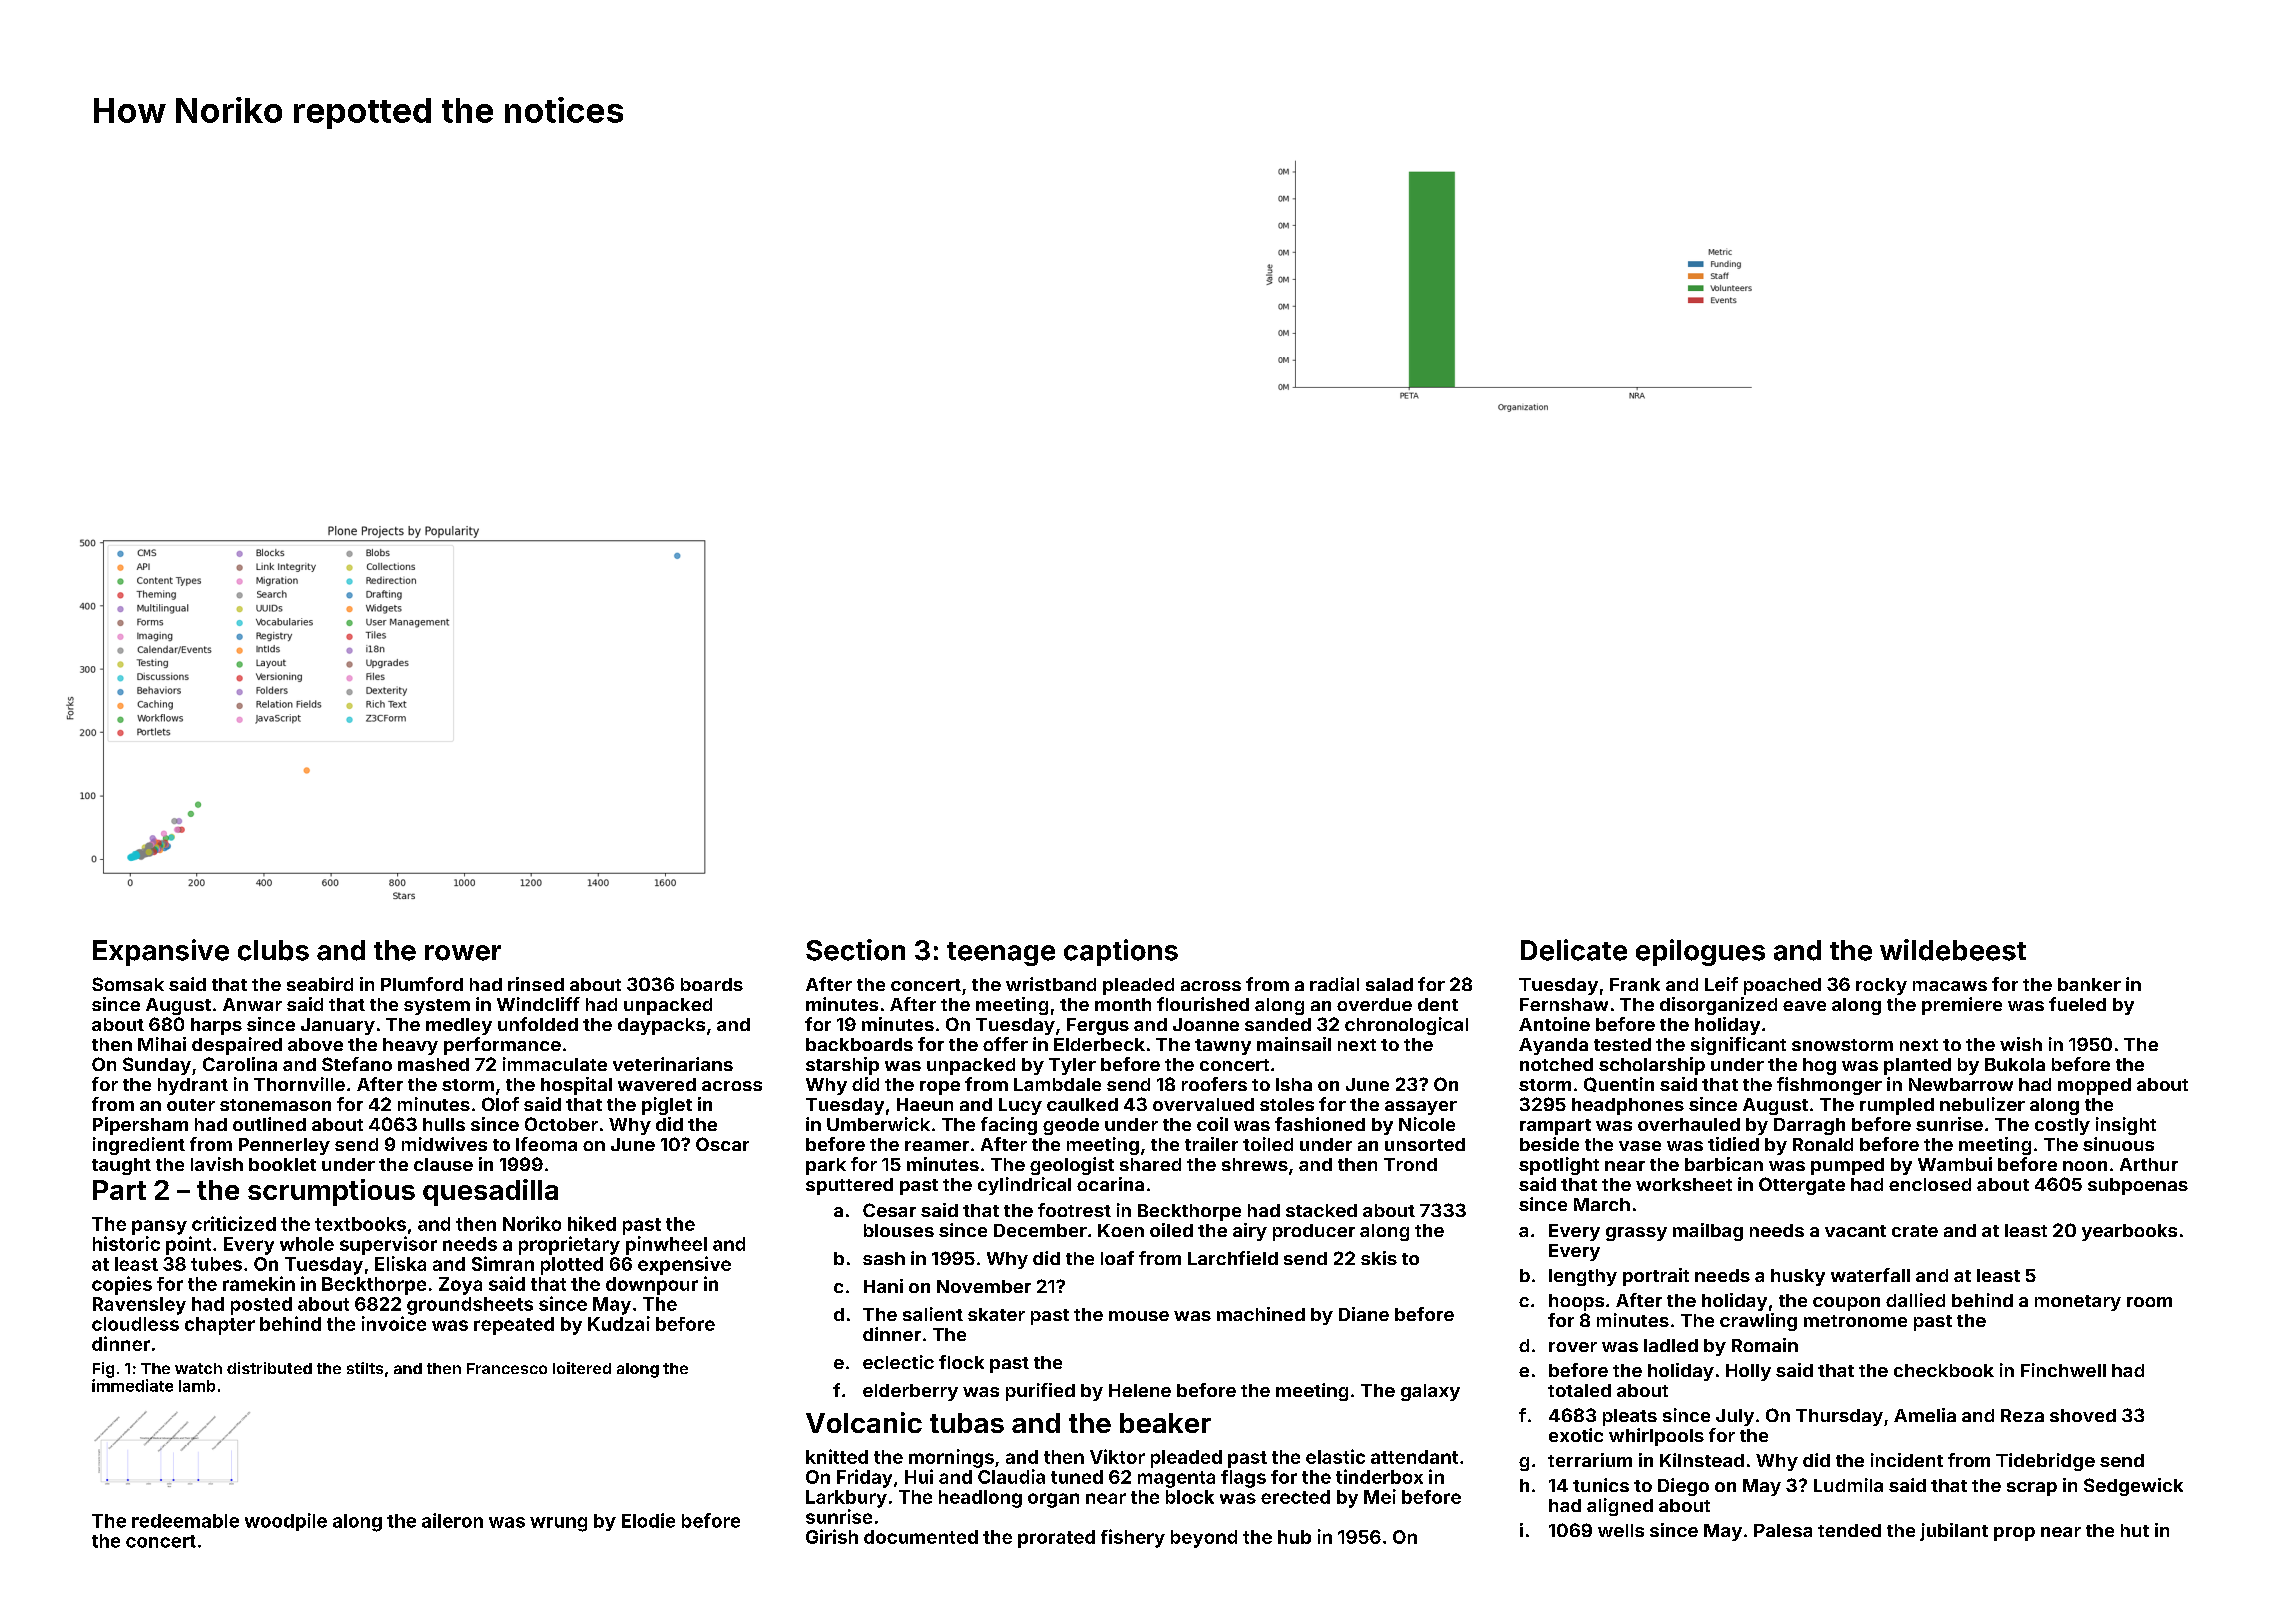 This document has width=2282, height=1614. What do you see at coordinates (1953, 950) in the document?
I see `wildebeest` at bounding box center [1953, 950].
